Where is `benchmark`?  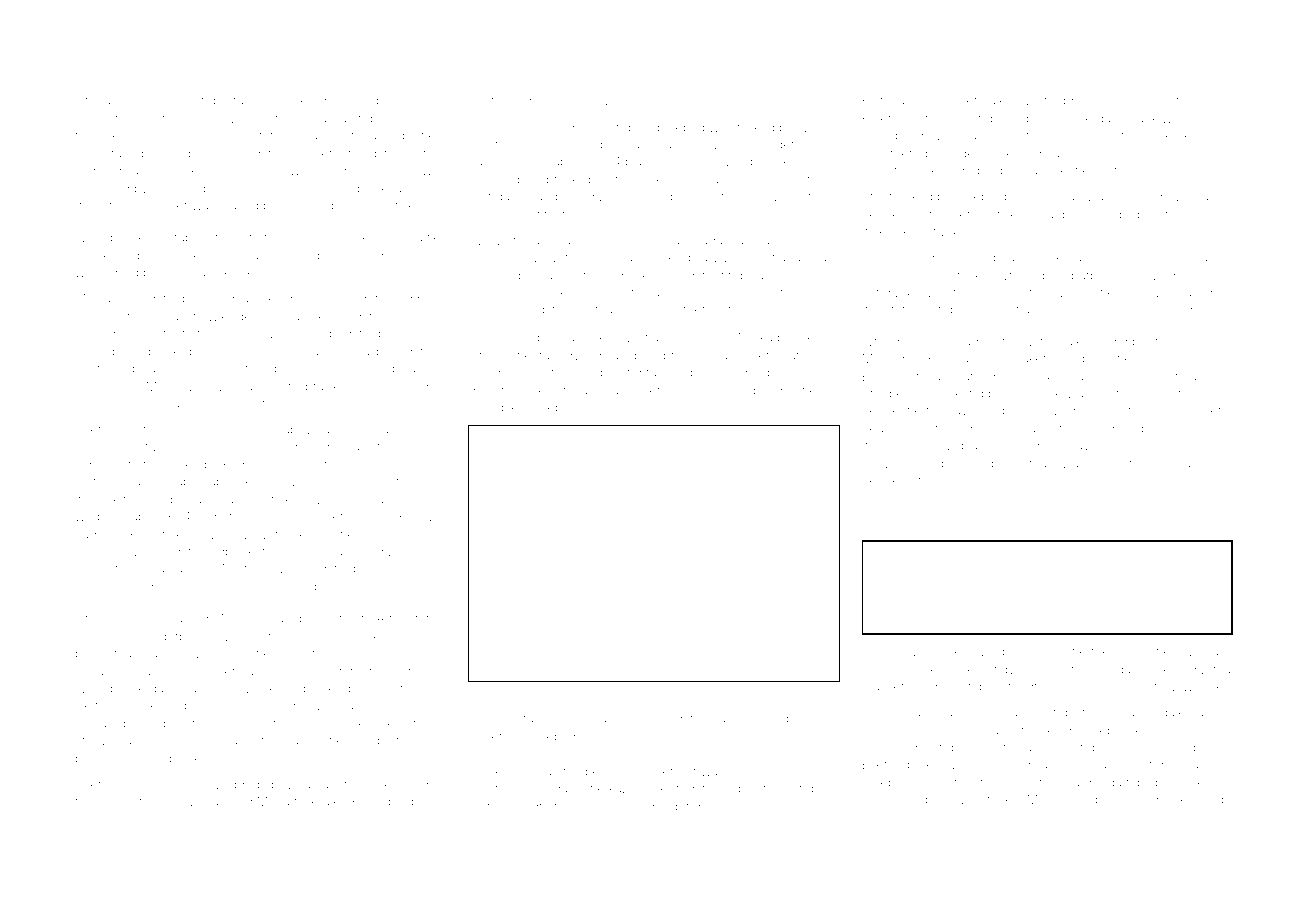 benchmark is located at coordinates (1024, 463).
